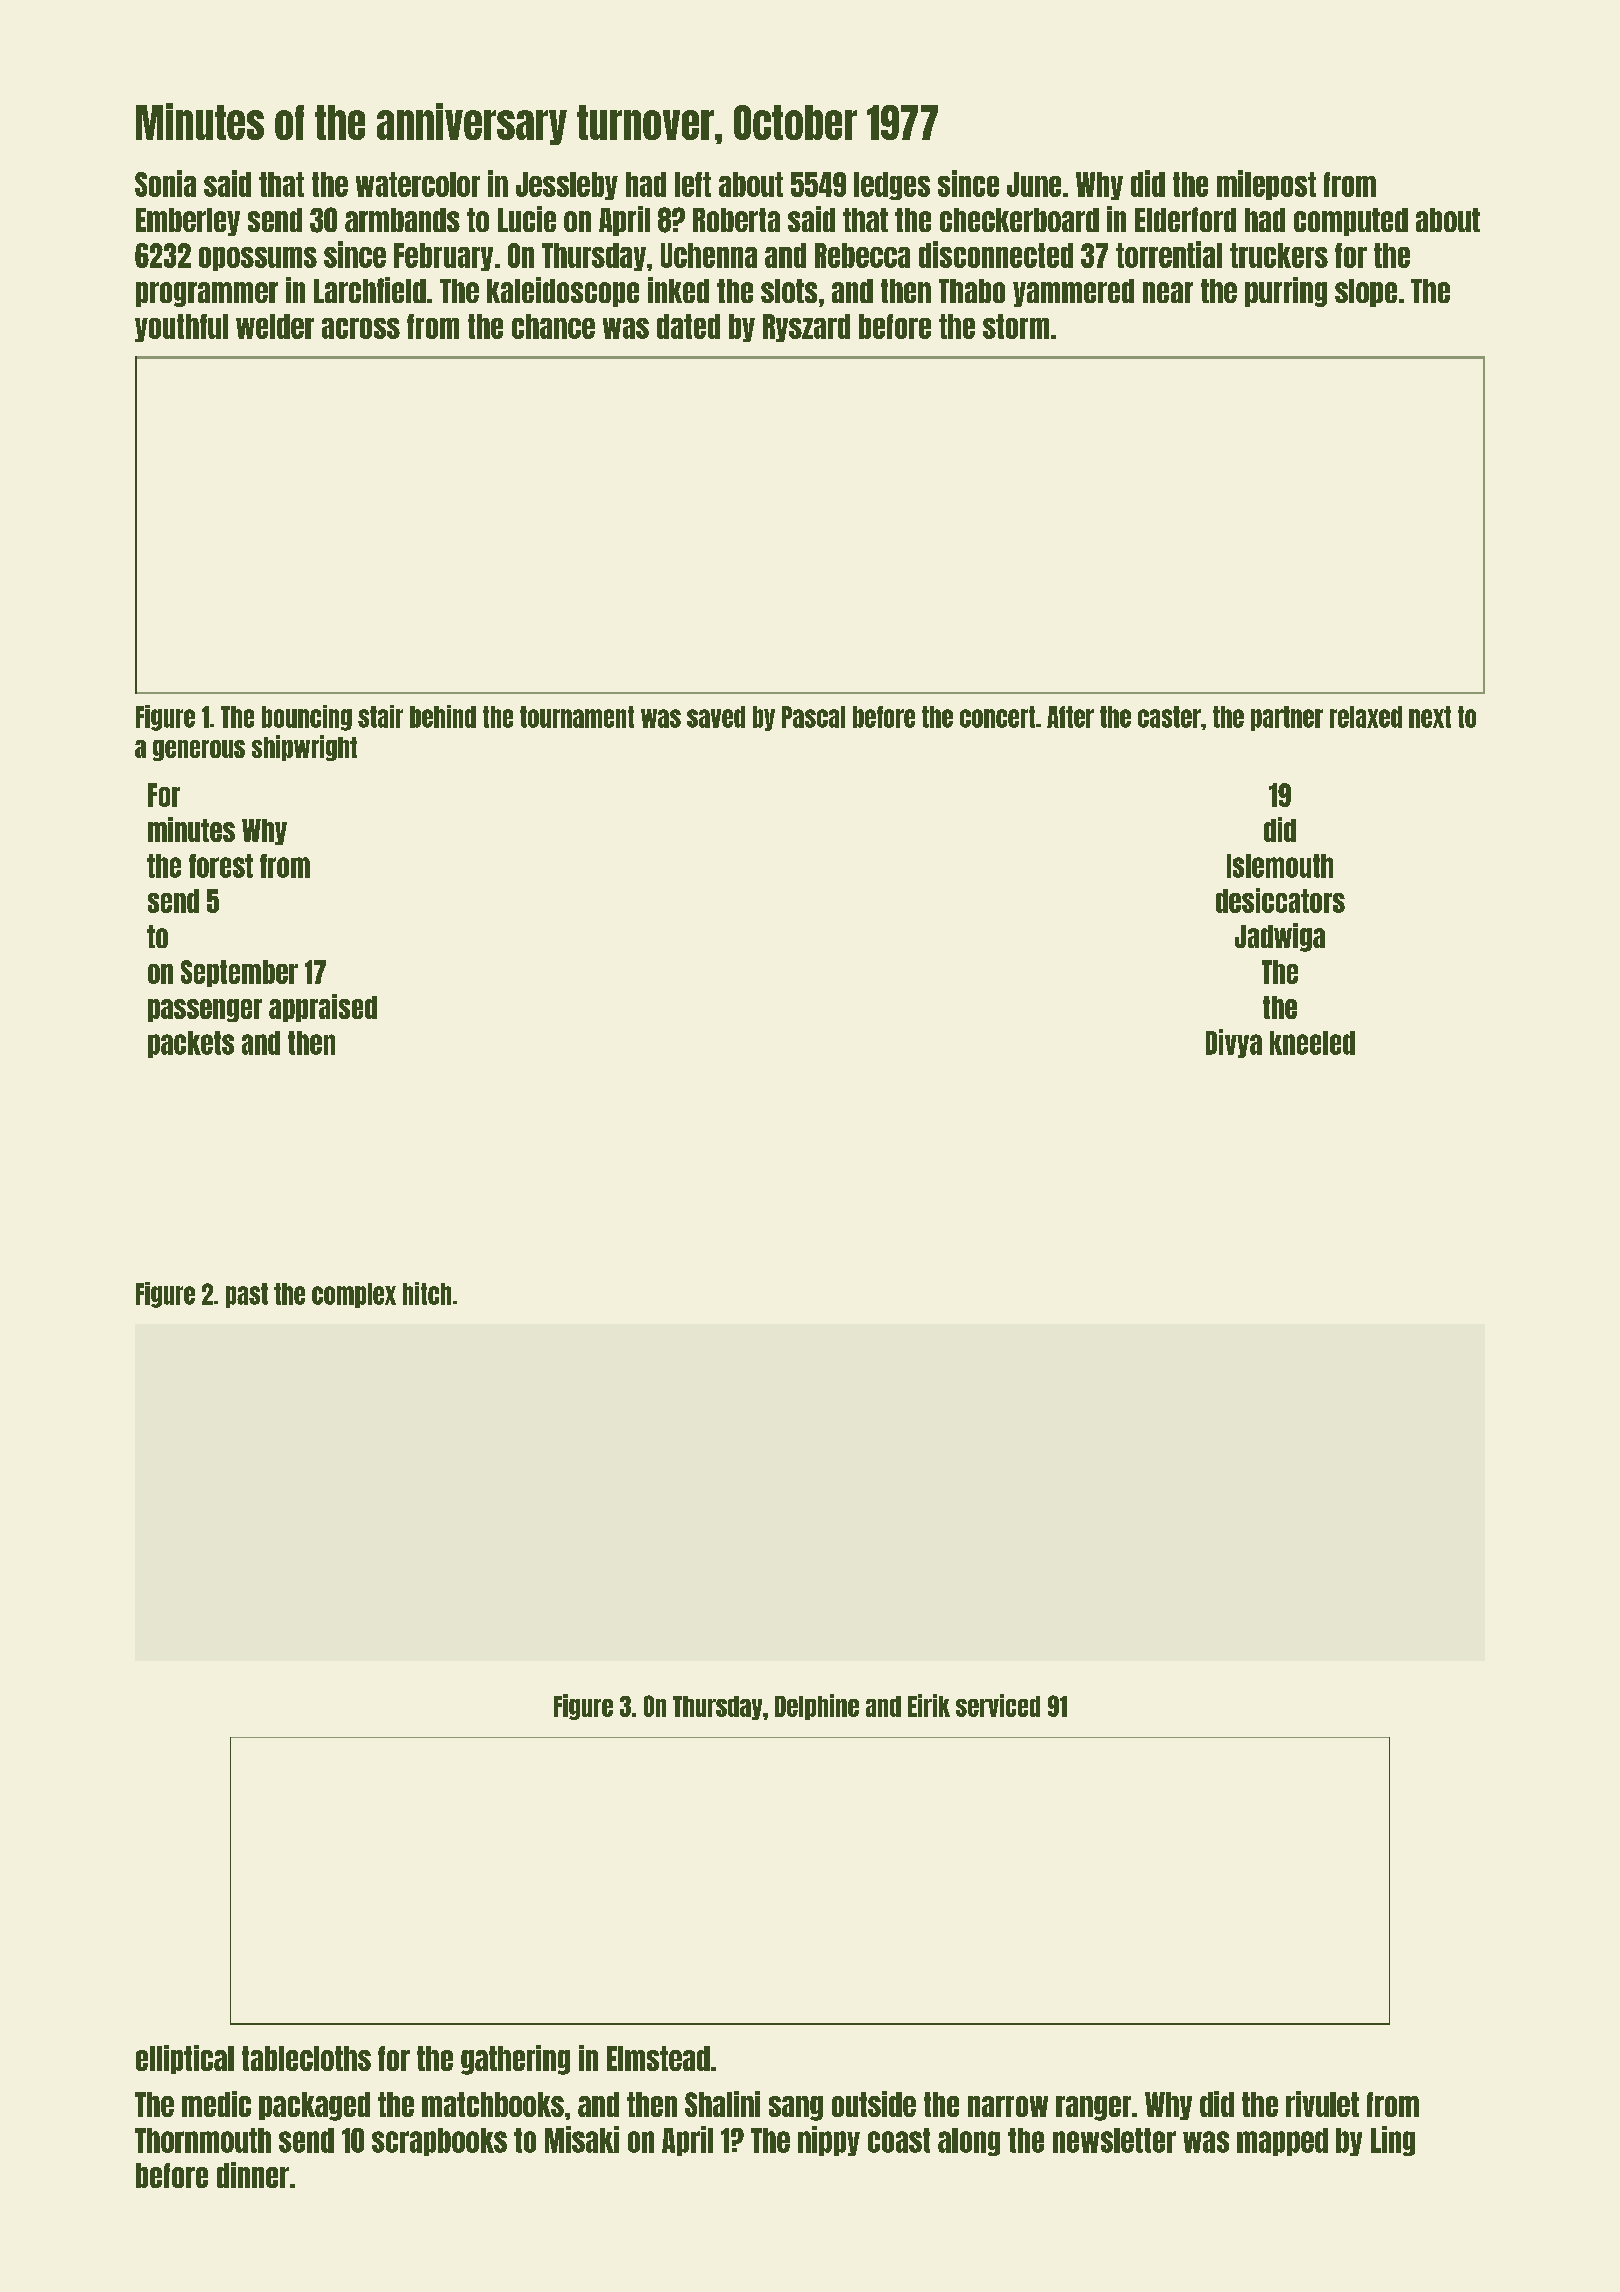  Describe the element at coordinates (997, 717) in the screenshot. I see `concert` at that location.
